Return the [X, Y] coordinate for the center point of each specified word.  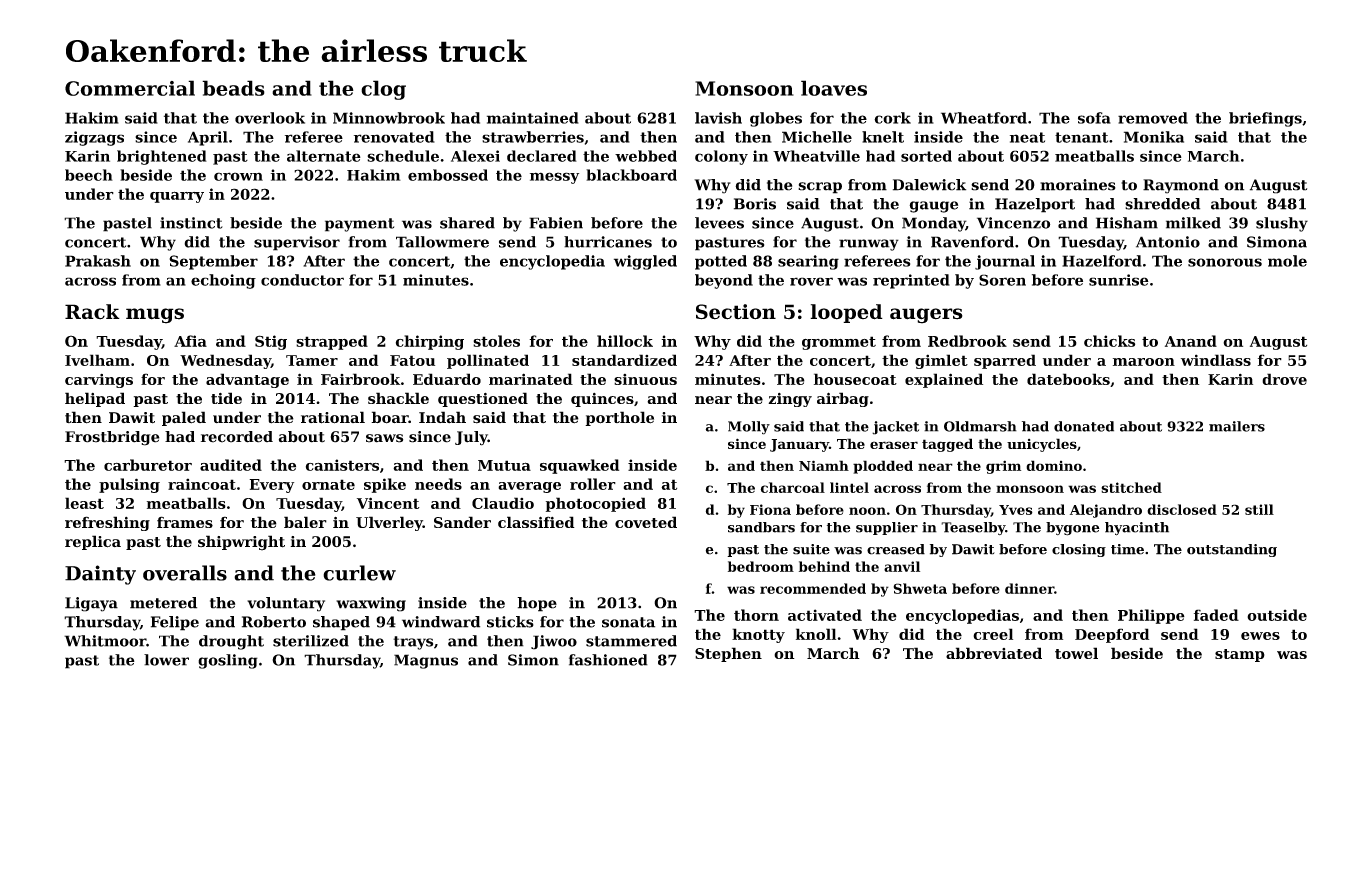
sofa [1094, 118]
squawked [579, 466]
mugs [155, 316]
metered [163, 603]
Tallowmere [442, 242]
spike [385, 485]
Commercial [130, 88]
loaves [834, 88]
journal [1005, 262]
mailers [1237, 426]
